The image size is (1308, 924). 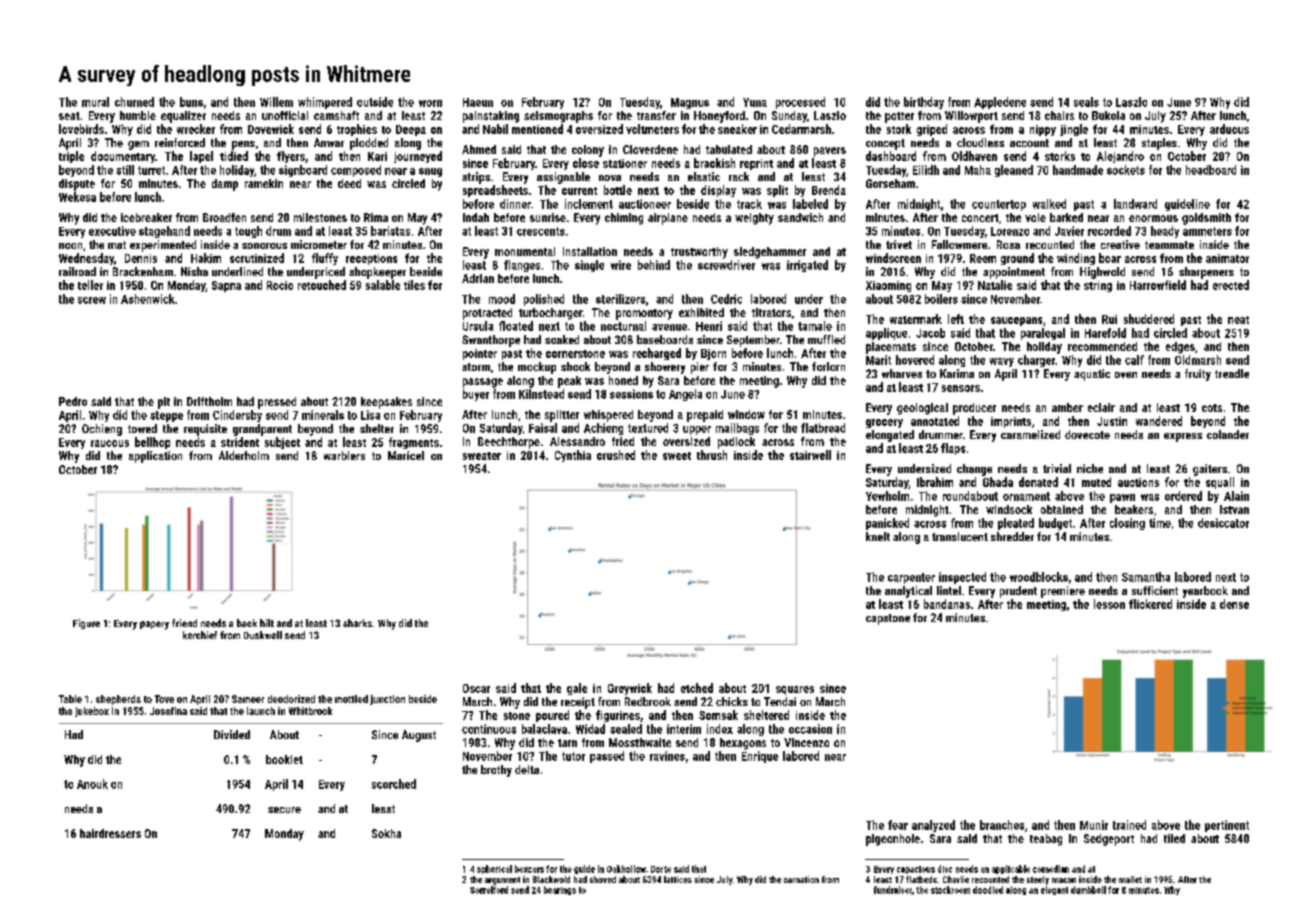 What do you see at coordinates (476, 367) in the image?
I see `storm` at bounding box center [476, 367].
